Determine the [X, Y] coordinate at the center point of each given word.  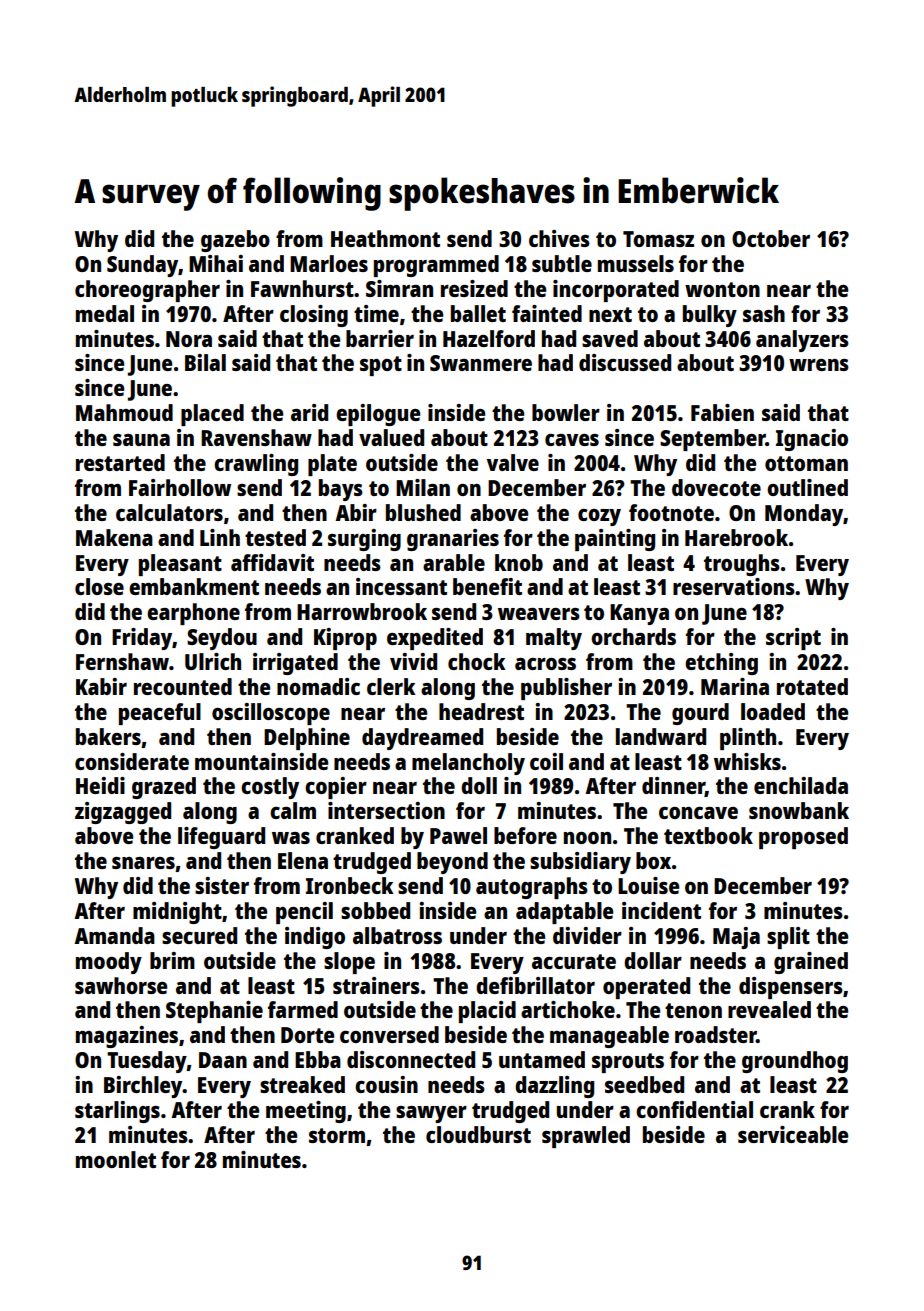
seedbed [644, 1084]
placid [487, 1012]
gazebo [235, 241]
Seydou [222, 639]
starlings [117, 1112]
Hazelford [489, 338]
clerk [391, 686]
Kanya [639, 614]
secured [199, 935]
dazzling [554, 1087]
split [788, 938]
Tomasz [658, 239]
